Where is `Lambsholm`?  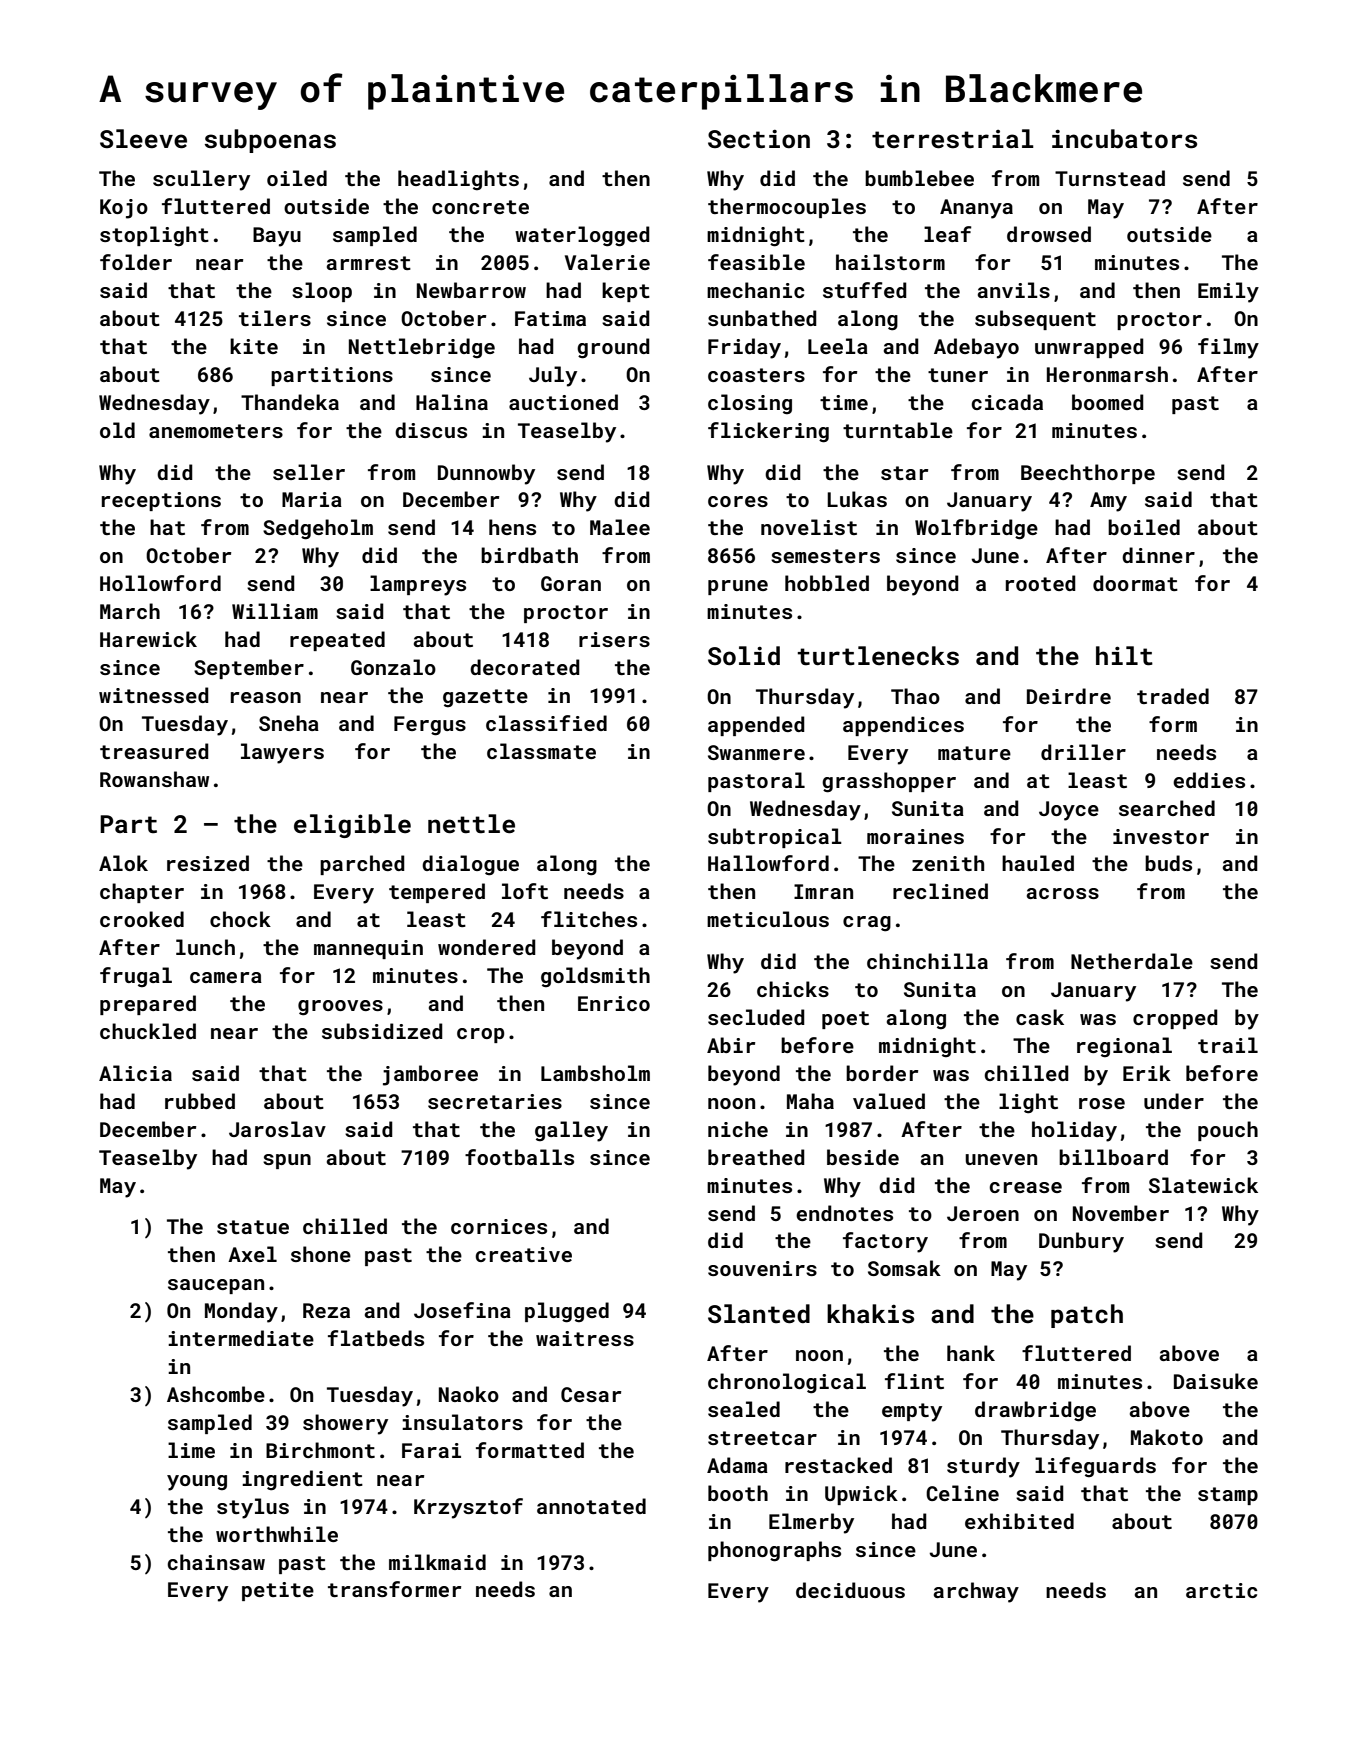 Lambsholm is located at coordinates (595, 1073).
